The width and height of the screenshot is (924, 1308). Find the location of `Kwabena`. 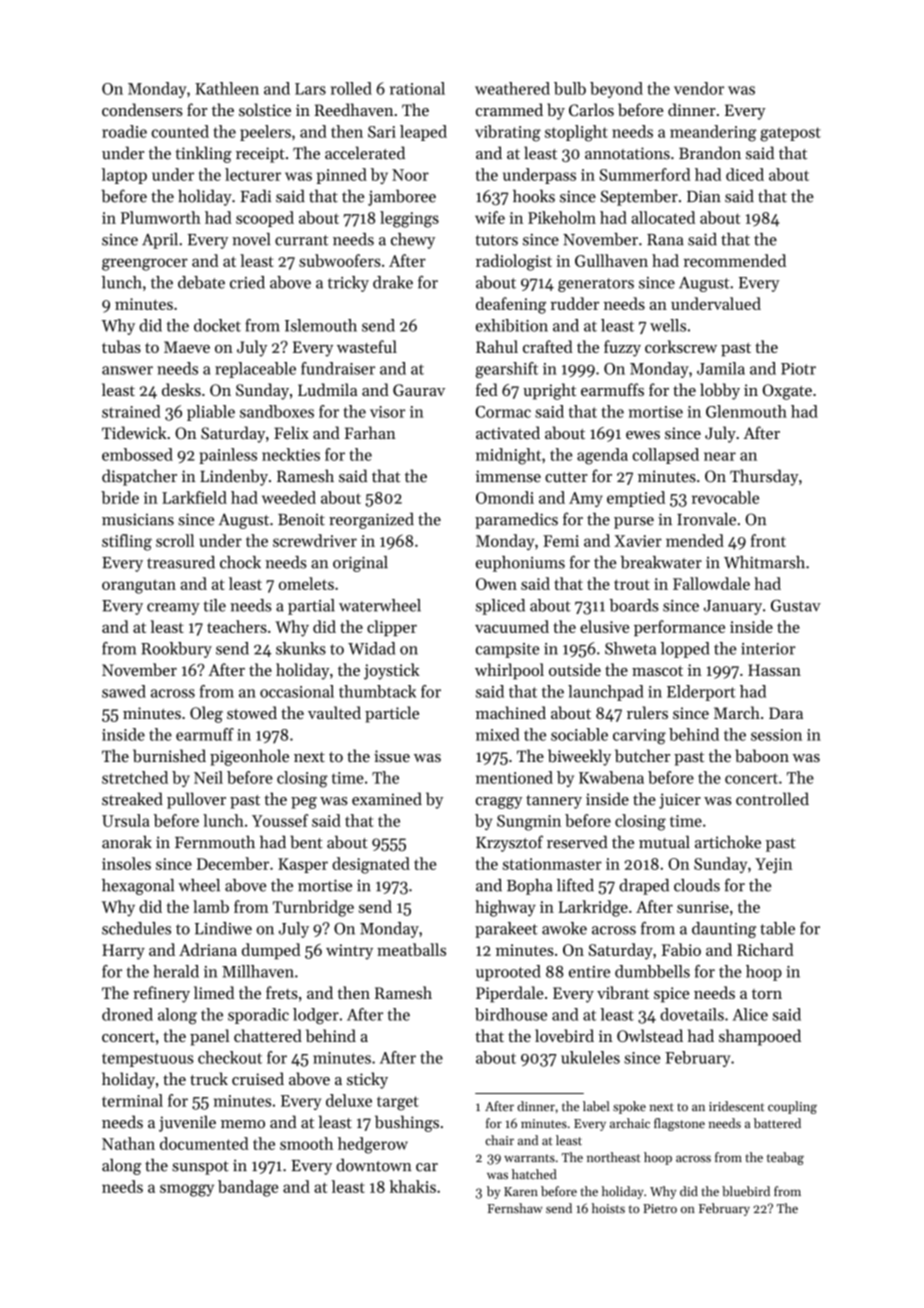

Kwabena is located at coordinates (611, 777).
